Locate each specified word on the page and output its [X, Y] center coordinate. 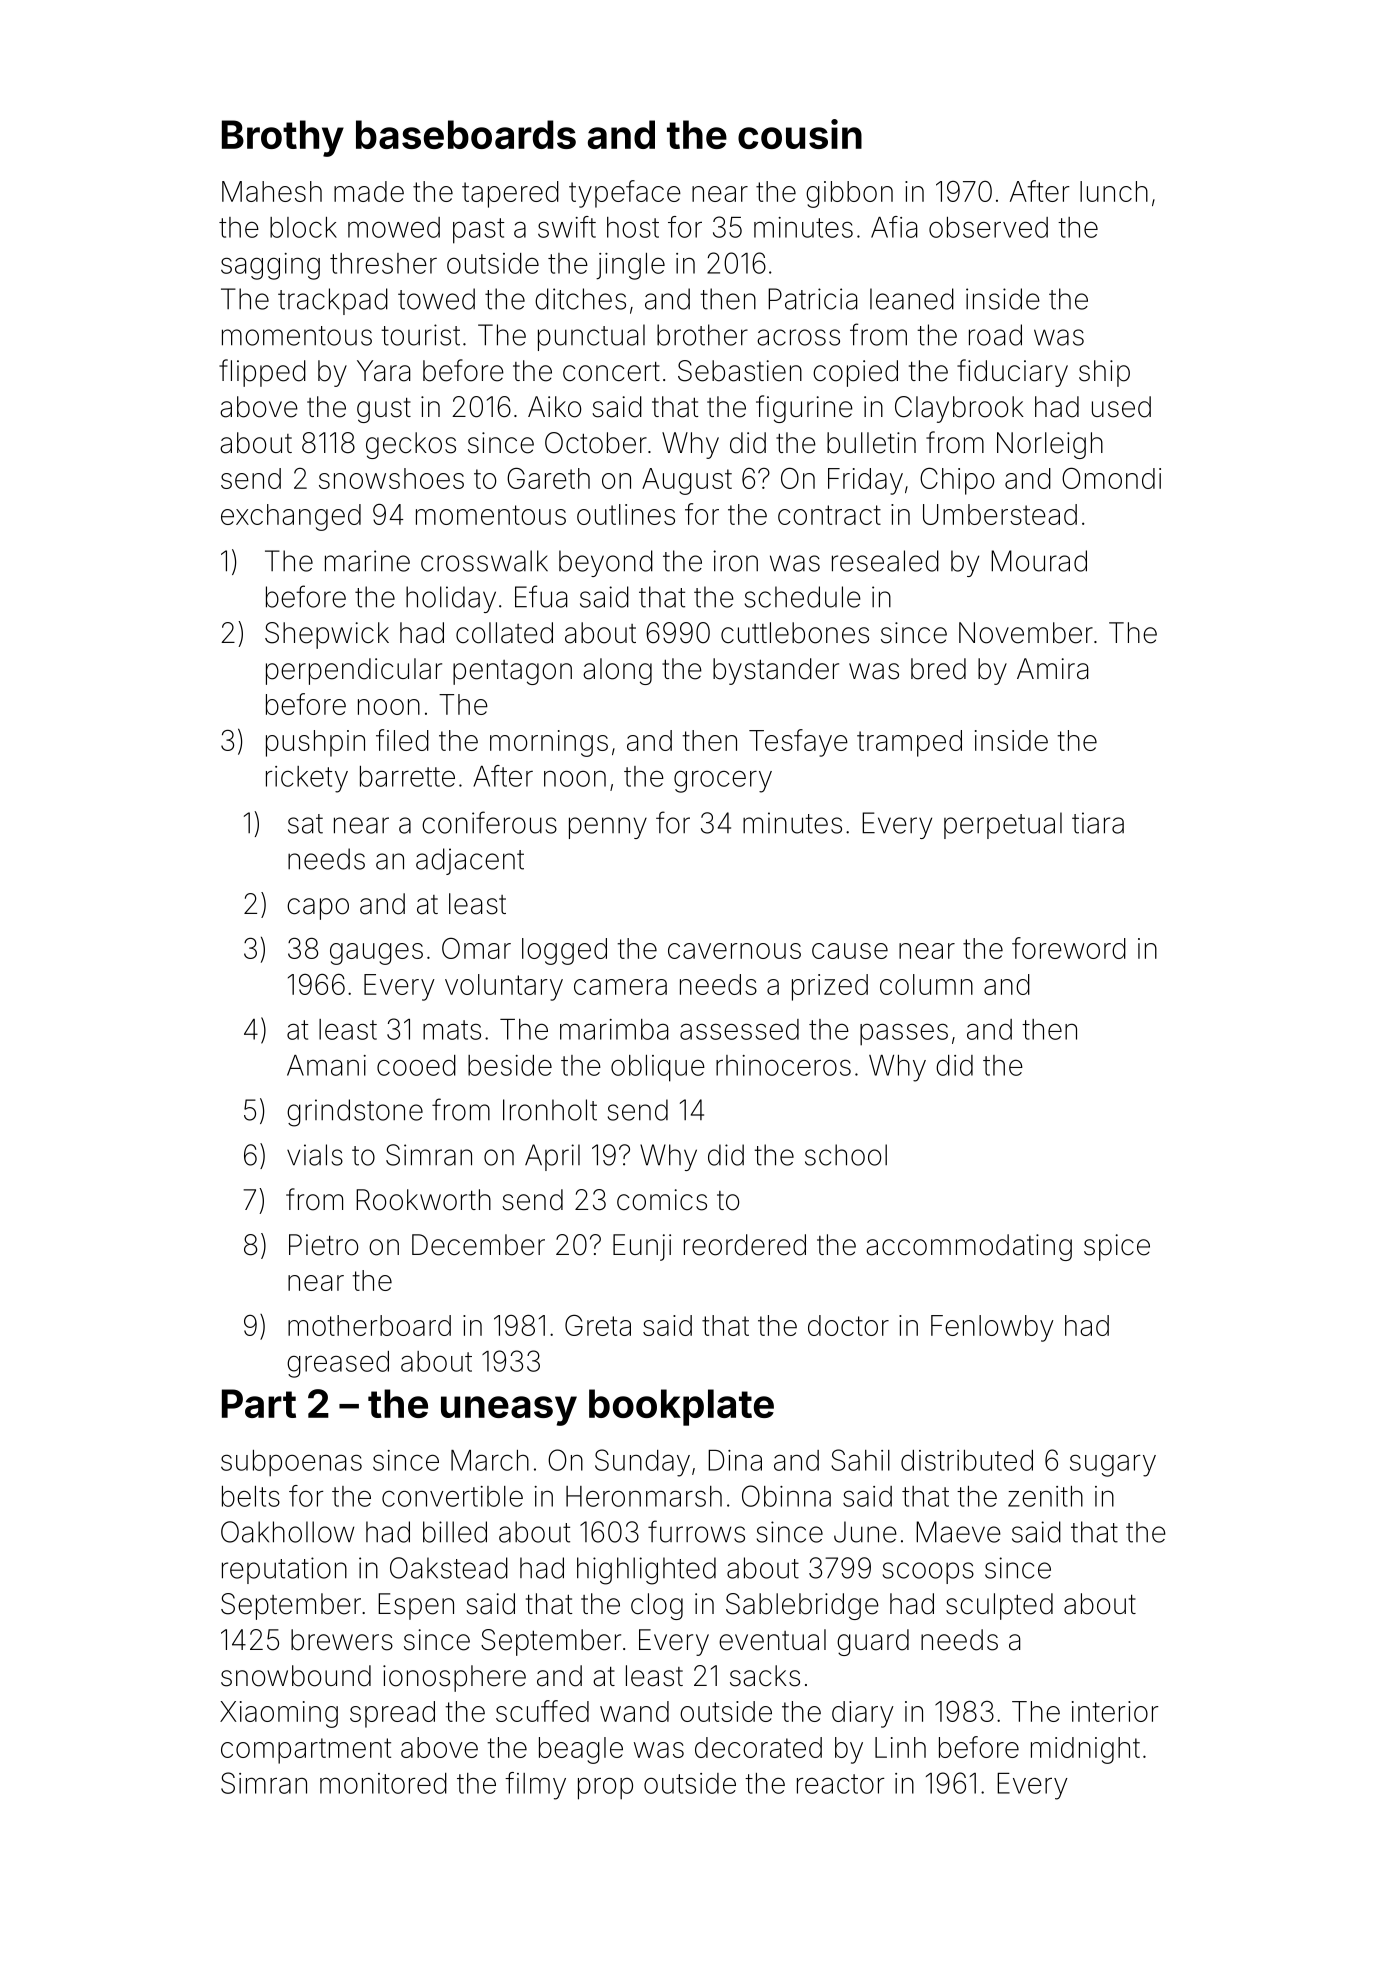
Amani [326, 1065]
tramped [909, 743]
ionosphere [454, 1678]
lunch [1114, 191]
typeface [625, 194]
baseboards [466, 134]
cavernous [734, 951]
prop [605, 1788]
